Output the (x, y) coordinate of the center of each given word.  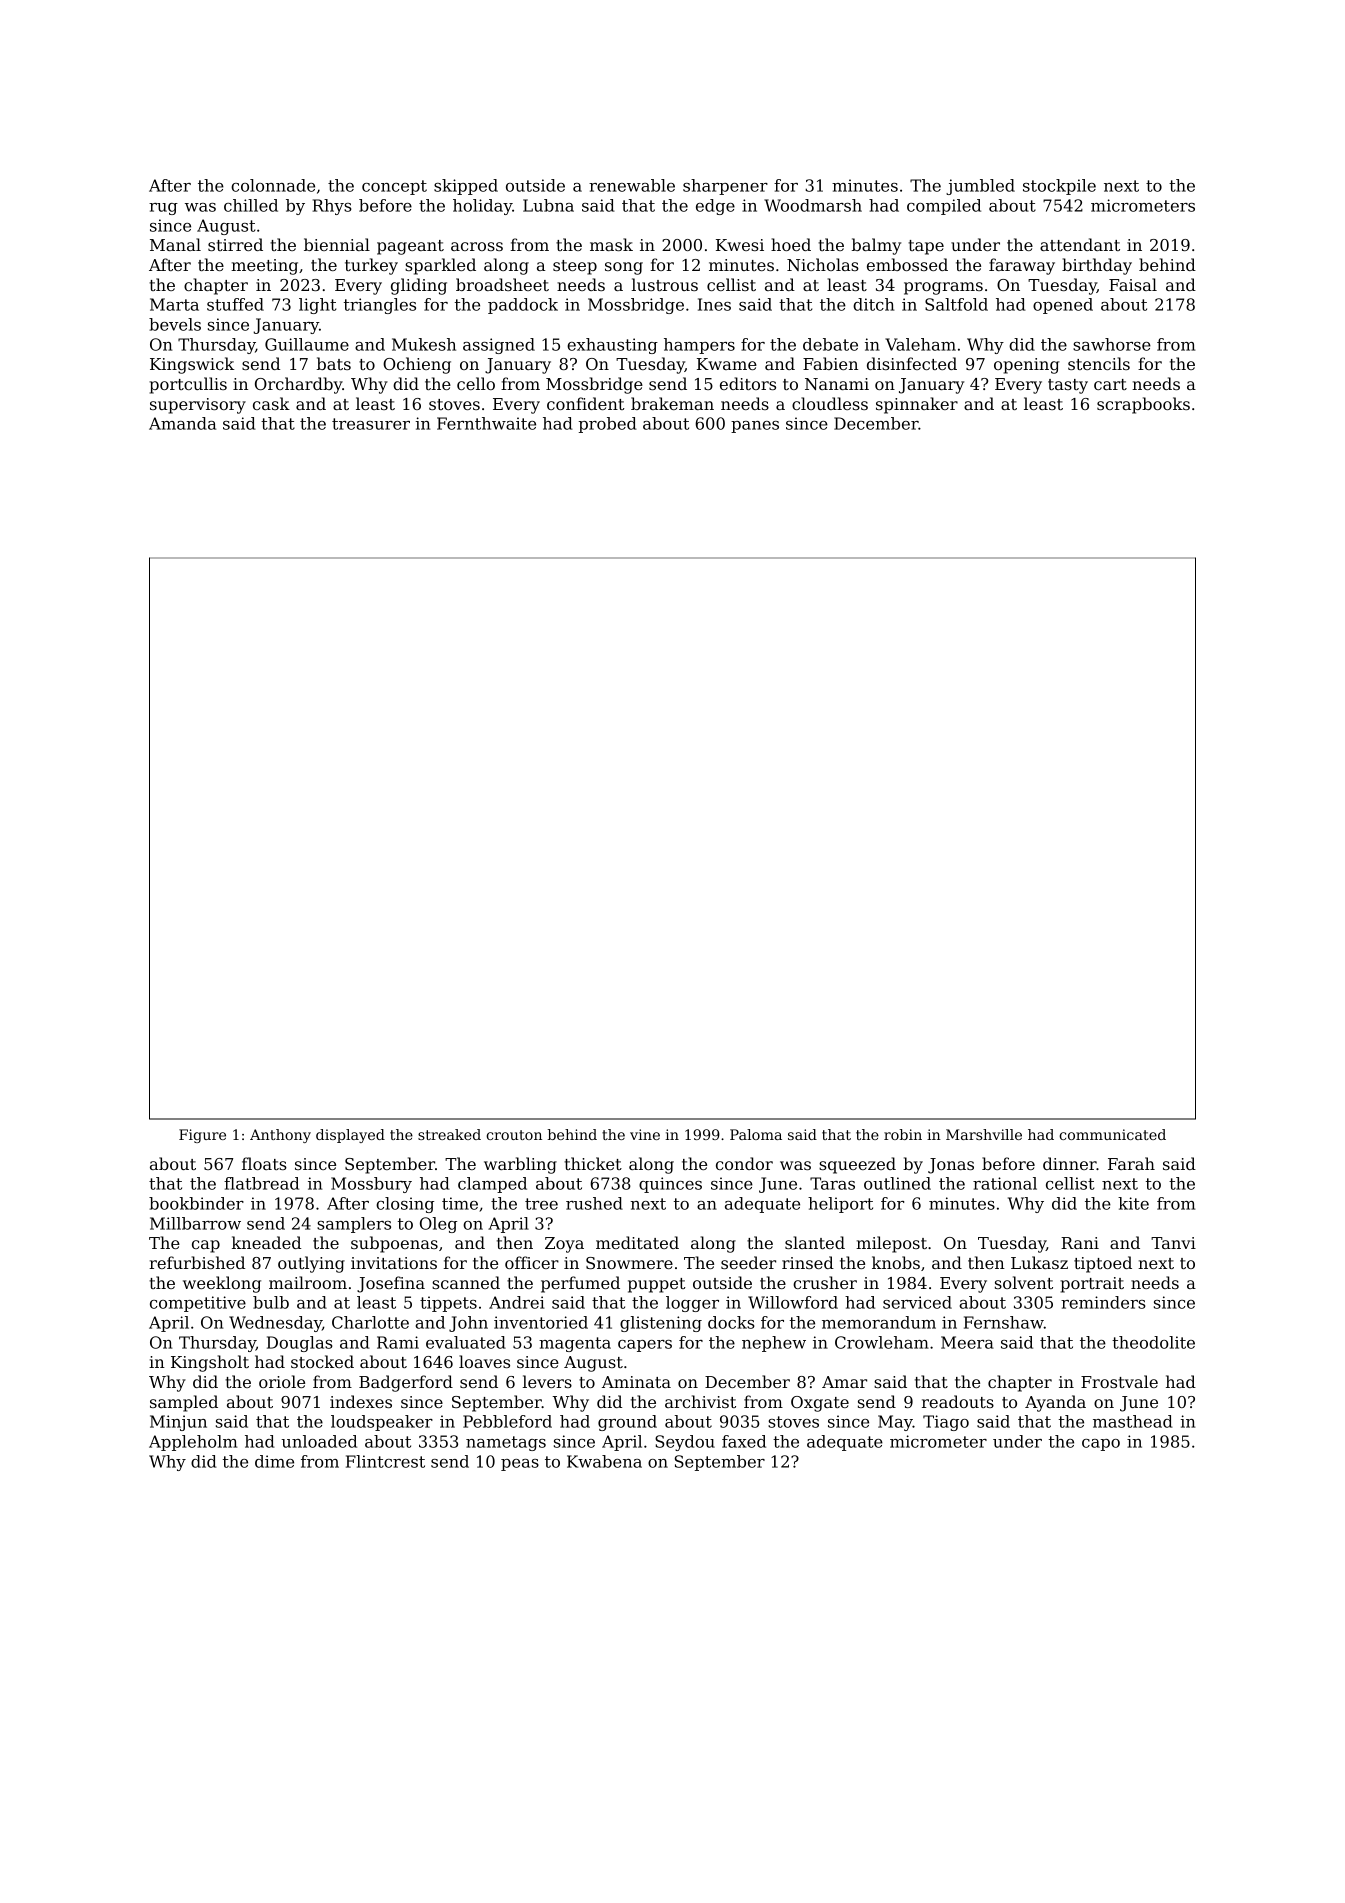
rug (163, 209)
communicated (1112, 1134)
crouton (514, 1135)
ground (627, 1423)
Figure (202, 1136)
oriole (282, 1381)
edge (715, 207)
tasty (1068, 386)
